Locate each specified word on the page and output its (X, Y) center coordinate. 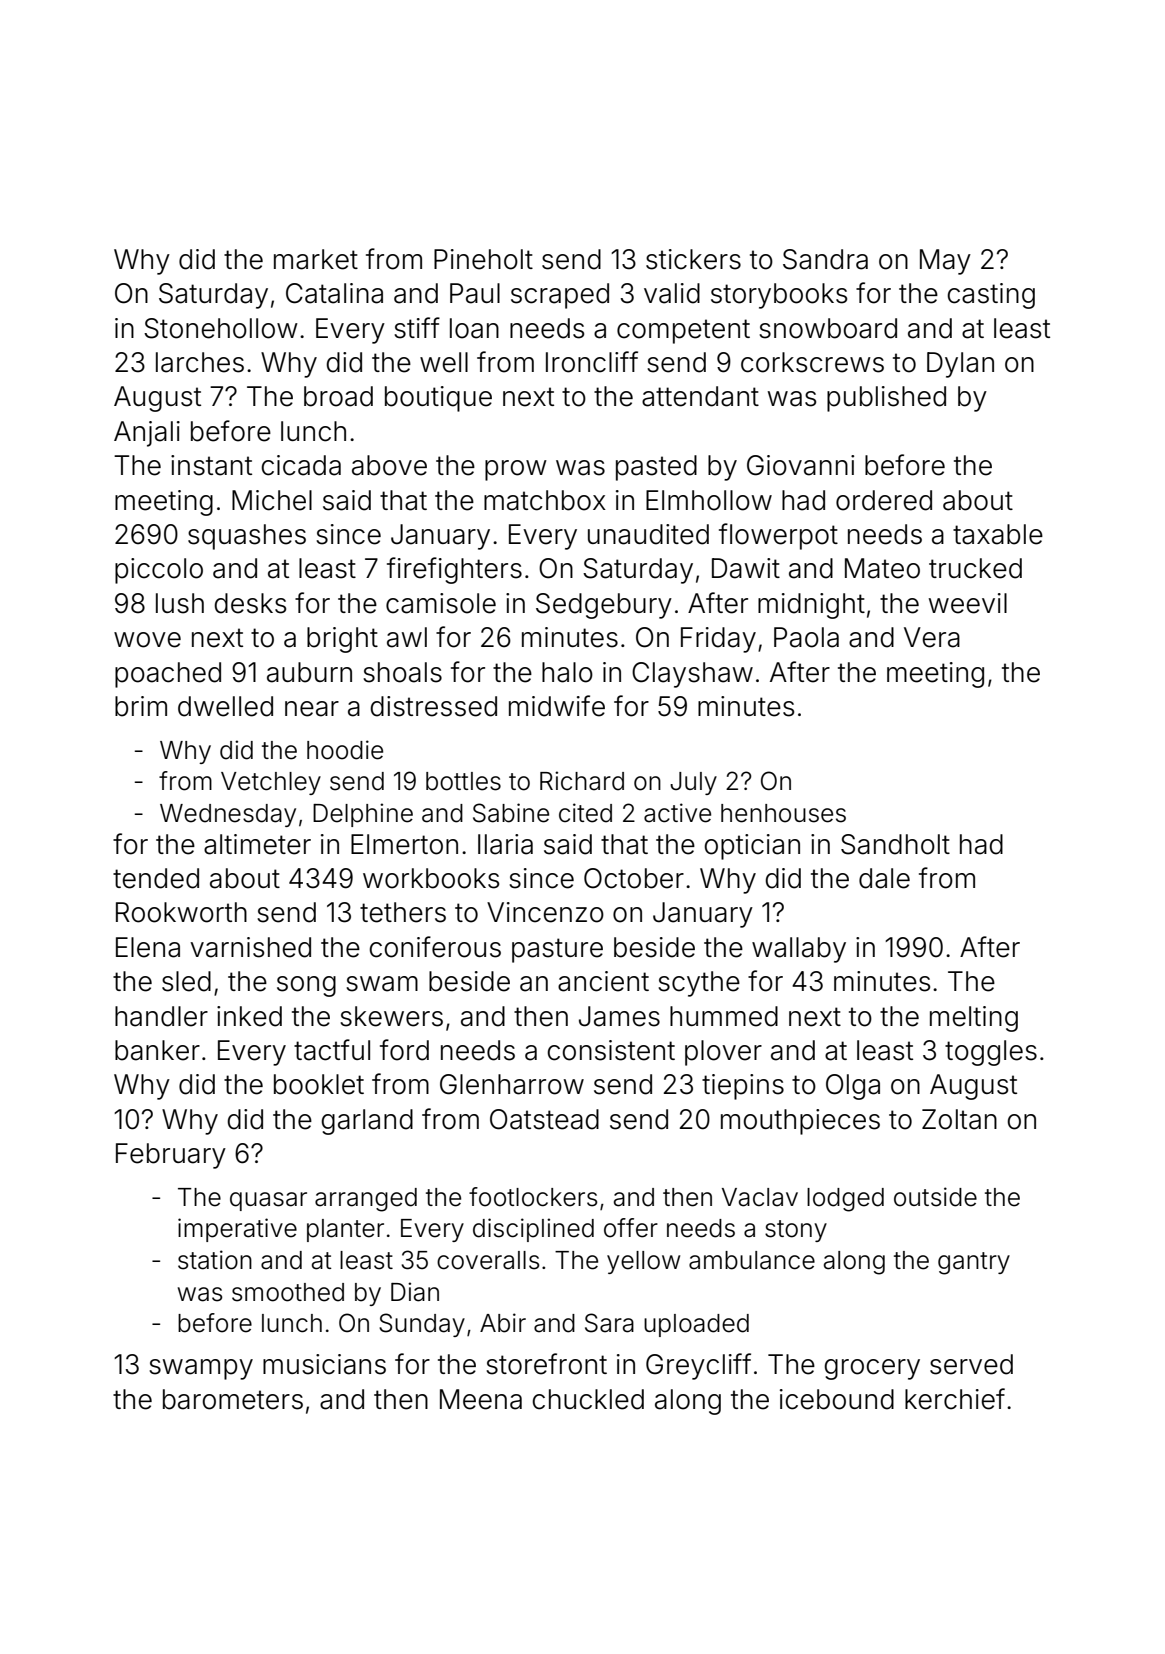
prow (516, 470)
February (171, 1156)
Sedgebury (604, 606)
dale (884, 878)
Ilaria (505, 844)
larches (200, 362)
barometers (233, 1399)
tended (156, 878)
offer (631, 1228)
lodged (845, 1200)
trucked (975, 568)
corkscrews (812, 362)
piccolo (159, 571)
